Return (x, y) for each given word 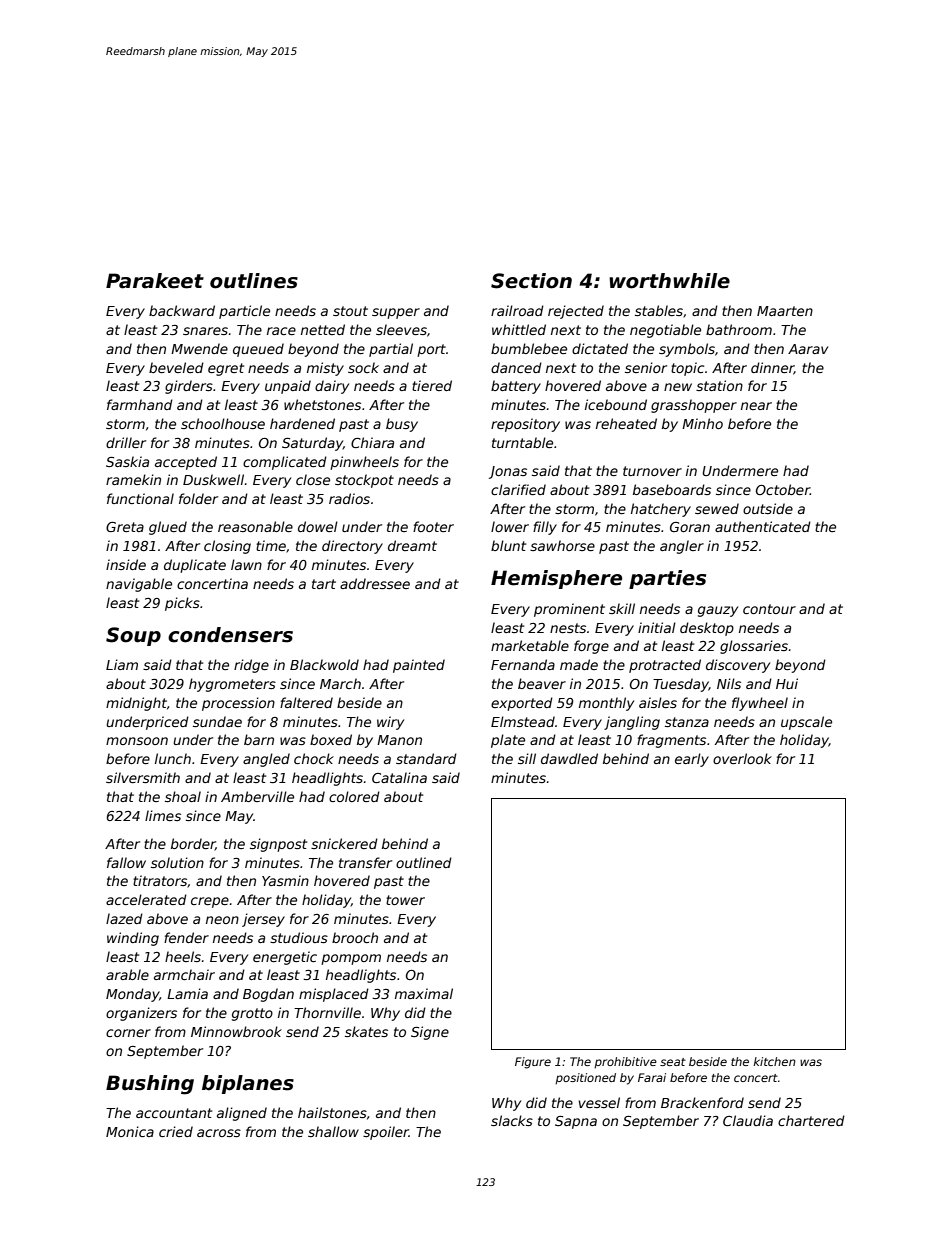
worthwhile (669, 281)
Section (531, 281)
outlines (254, 281)
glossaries (754, 647)
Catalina (399, 777)
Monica (130, 1131)
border (193, 844)
